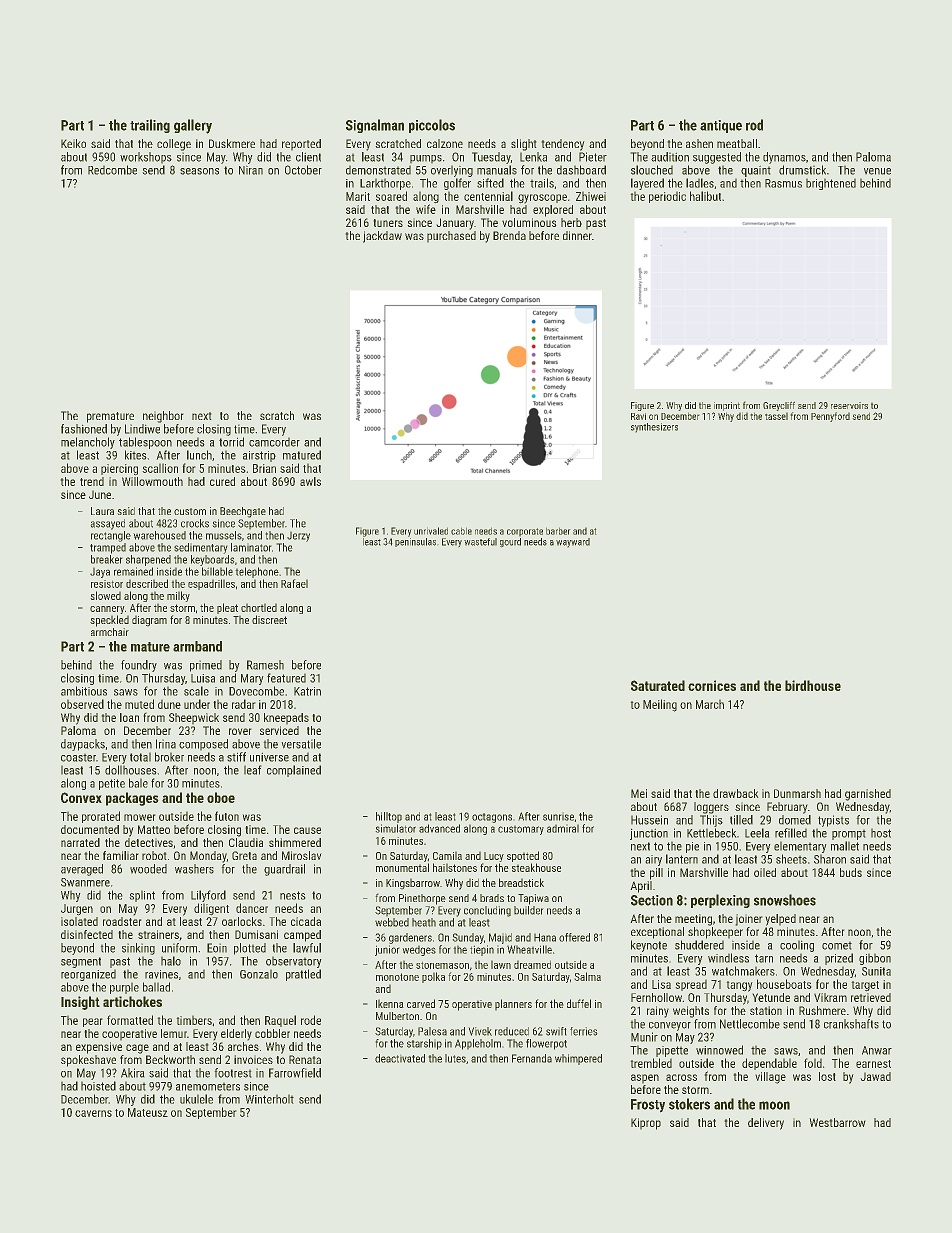 The width and height of the image is (952, 1233). What do you see at coordinates (112, 170) in the image?
I see `Redcombe` at bounding box center [112, 170].
